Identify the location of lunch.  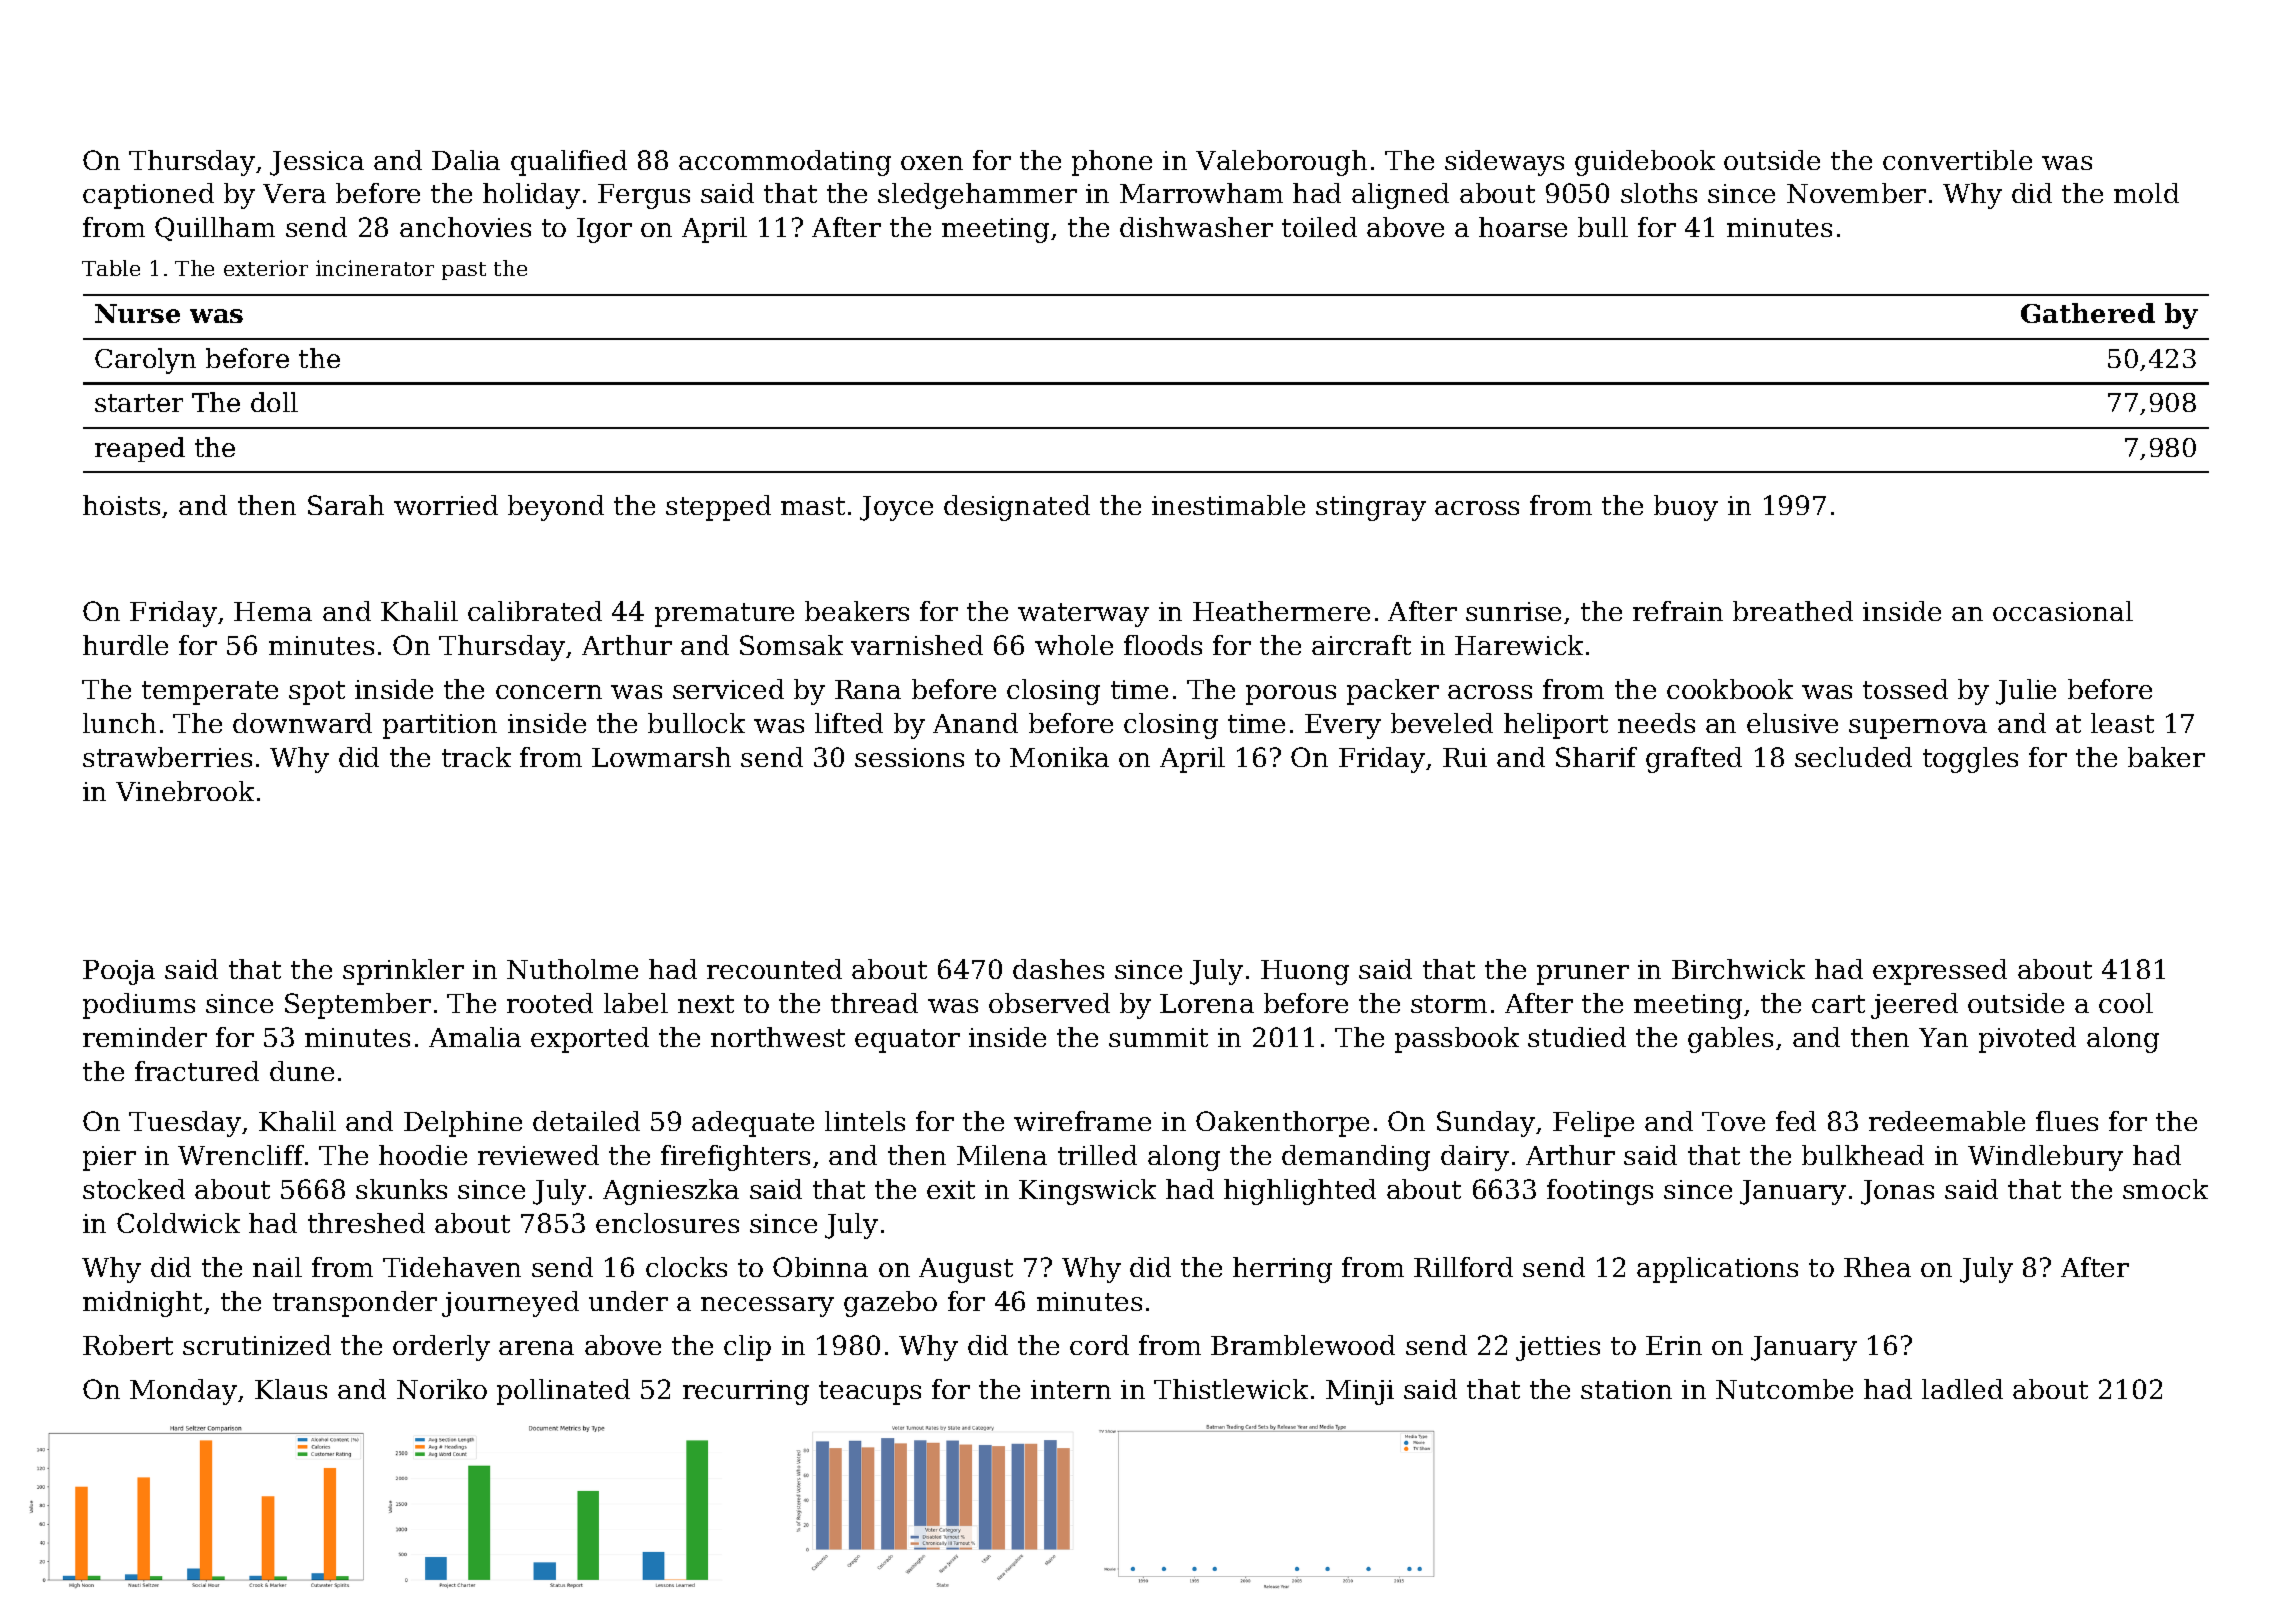
(119, 723).
